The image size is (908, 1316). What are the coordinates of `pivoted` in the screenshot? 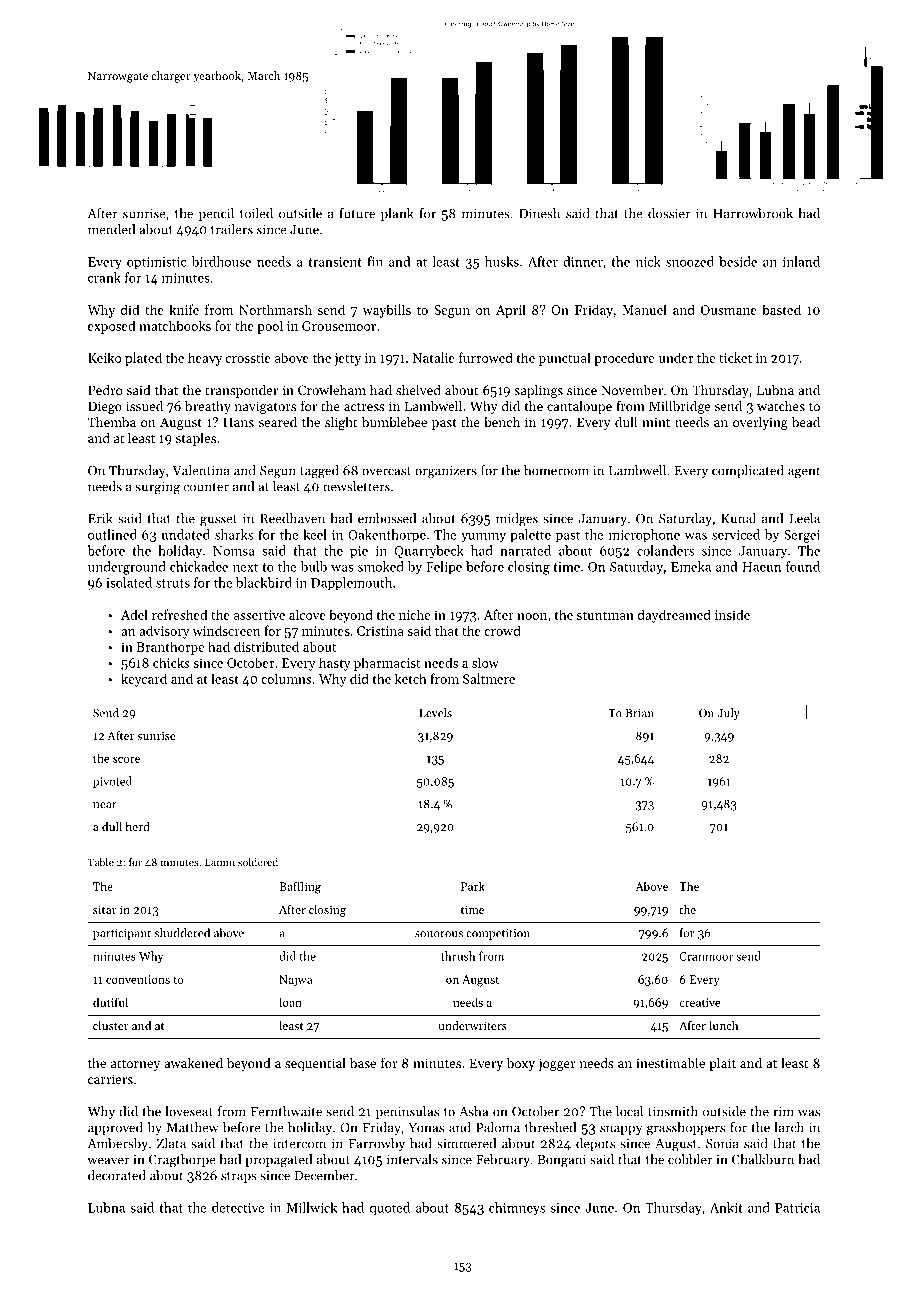 It's located at (112, 782).
